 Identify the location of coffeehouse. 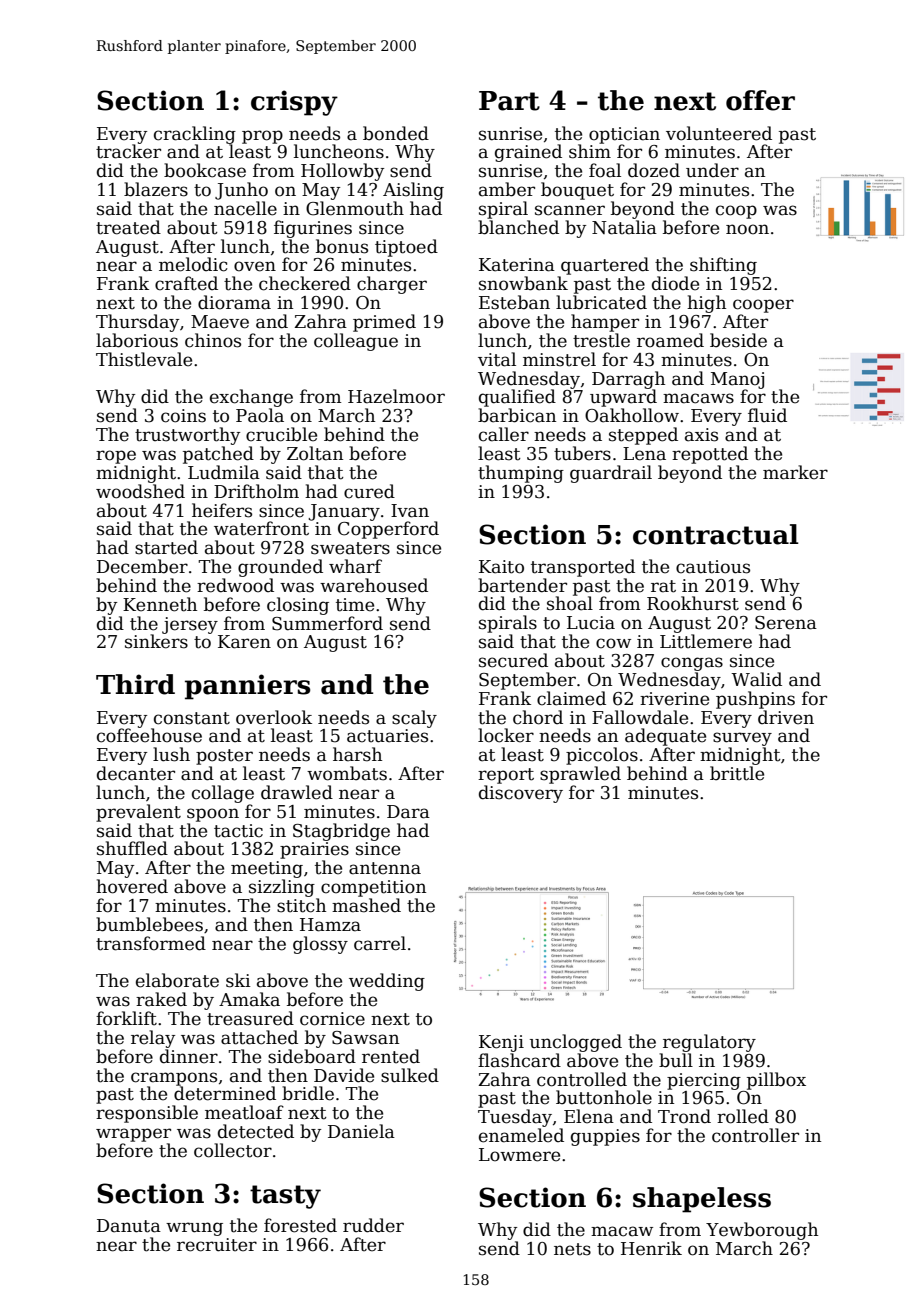
(149, 735).
